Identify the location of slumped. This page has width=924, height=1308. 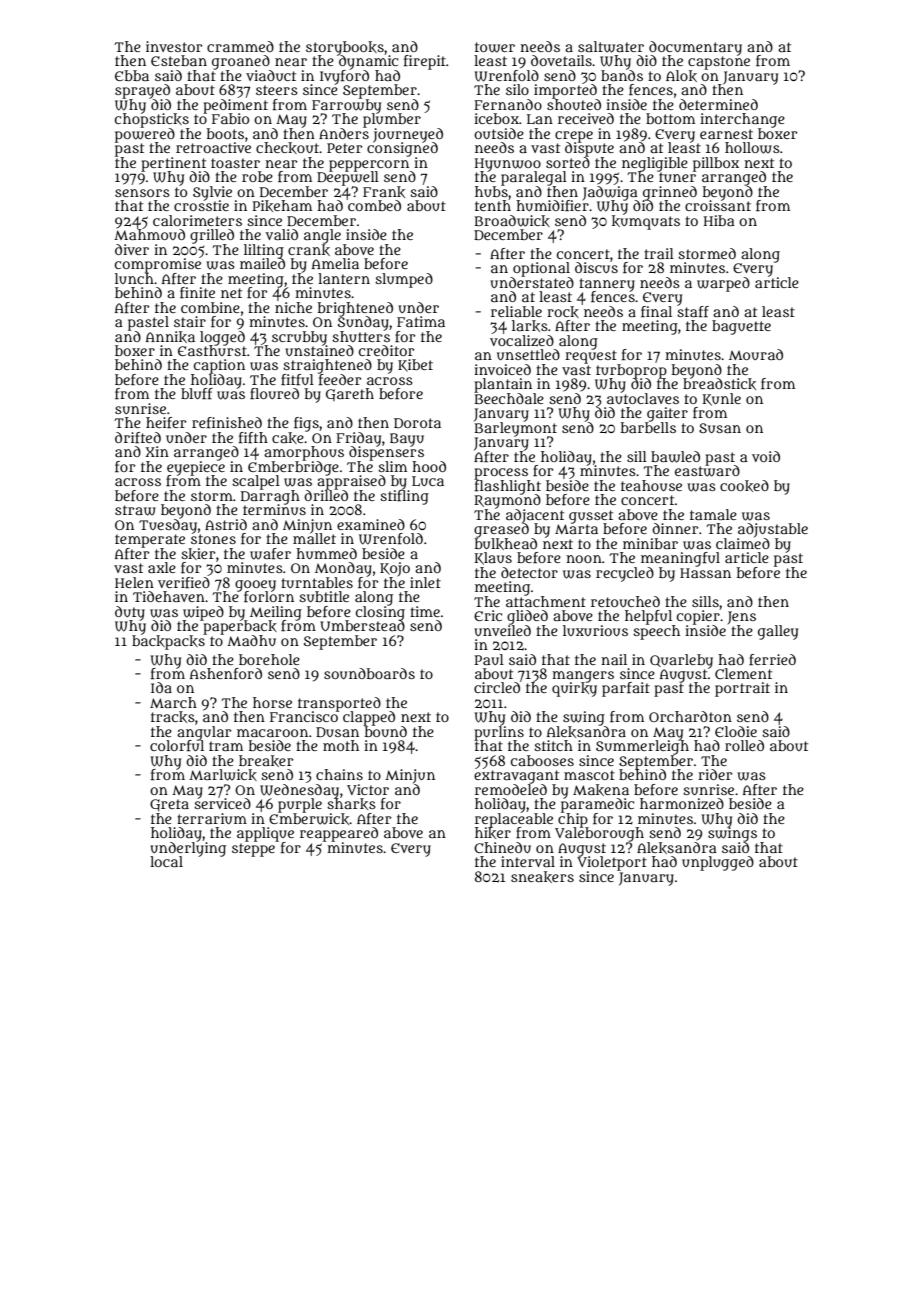
(404, 280).
